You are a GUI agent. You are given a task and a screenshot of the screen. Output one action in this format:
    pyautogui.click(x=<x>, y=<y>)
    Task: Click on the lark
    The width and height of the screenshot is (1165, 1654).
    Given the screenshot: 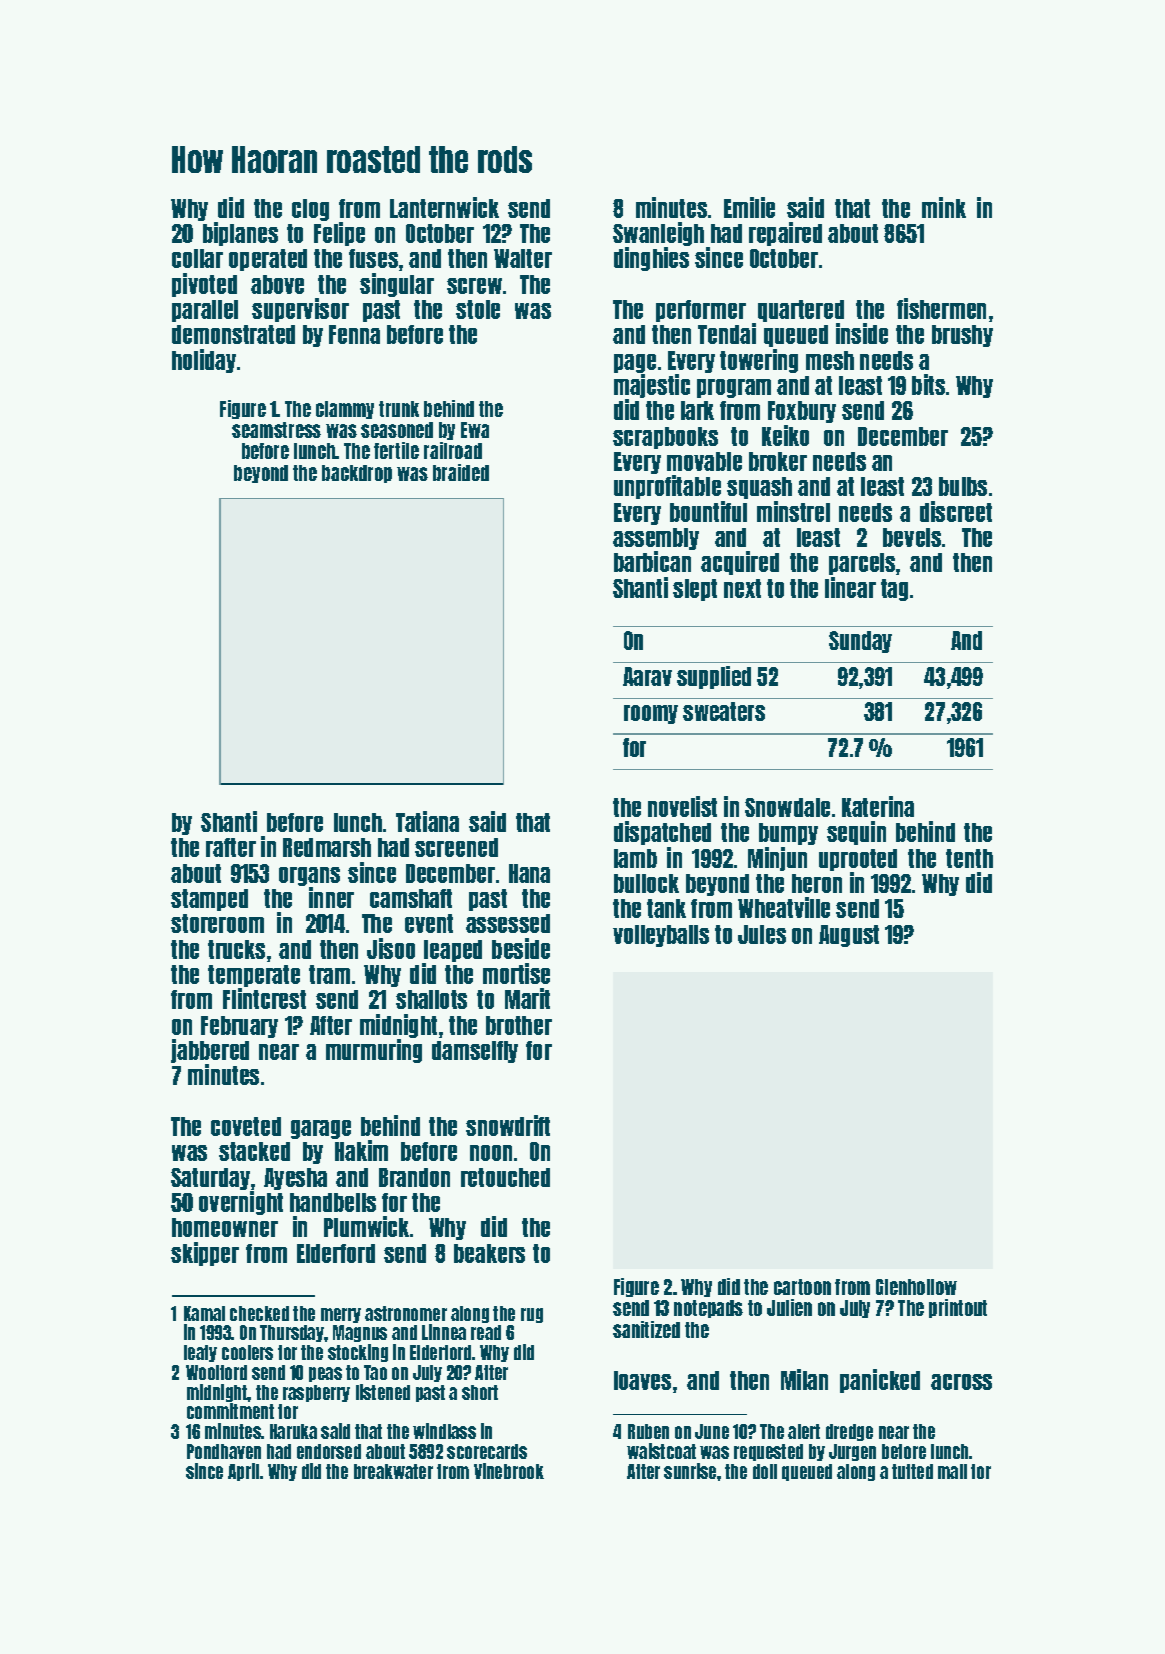 What is the action you would take?
    pyautogui.click(x=697, y=410)
